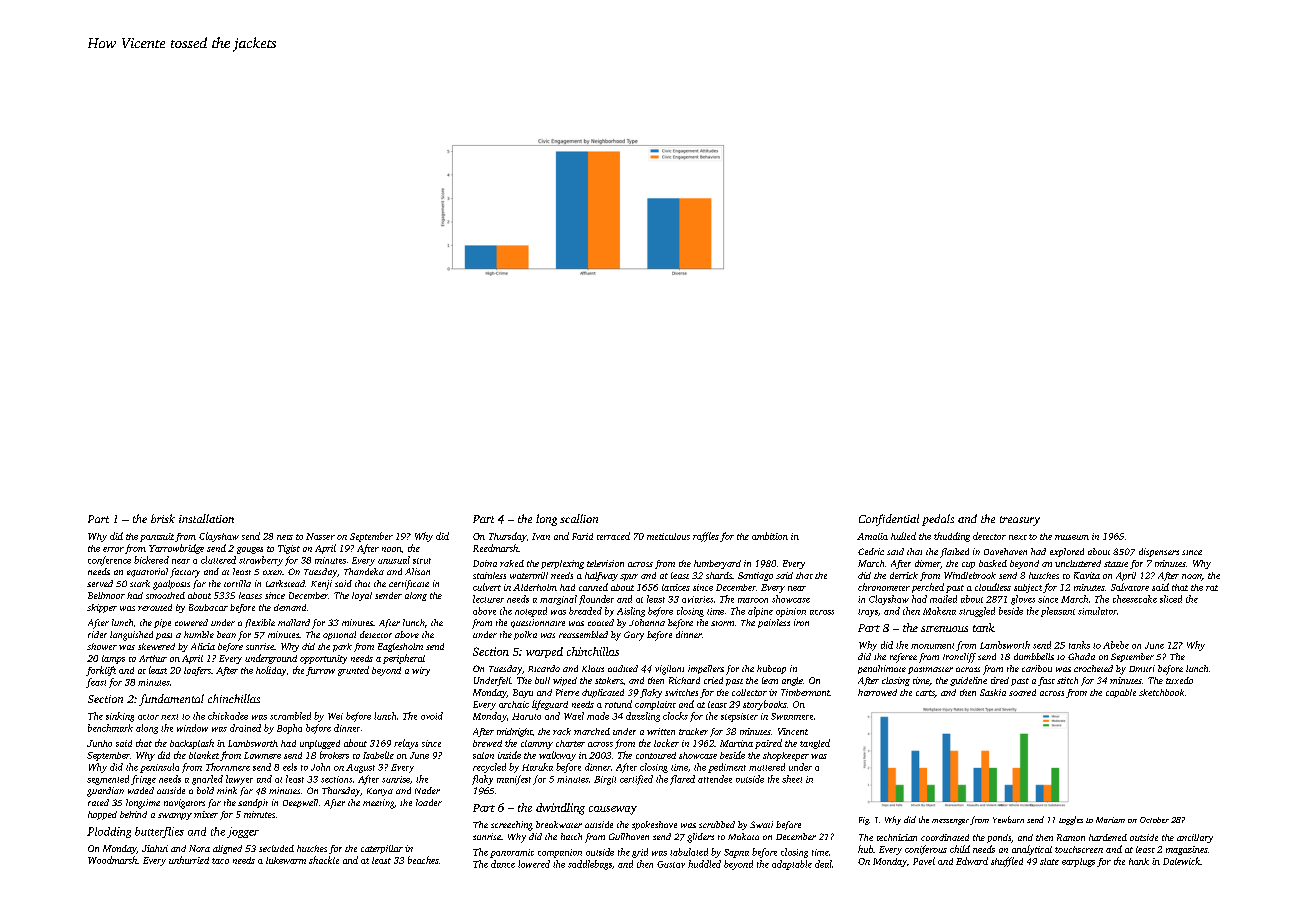 This image has width=1308, height=924. What do you see at coordinates (704, 864) in the image?
I see `huddled` at bounding box center [704, 864].
